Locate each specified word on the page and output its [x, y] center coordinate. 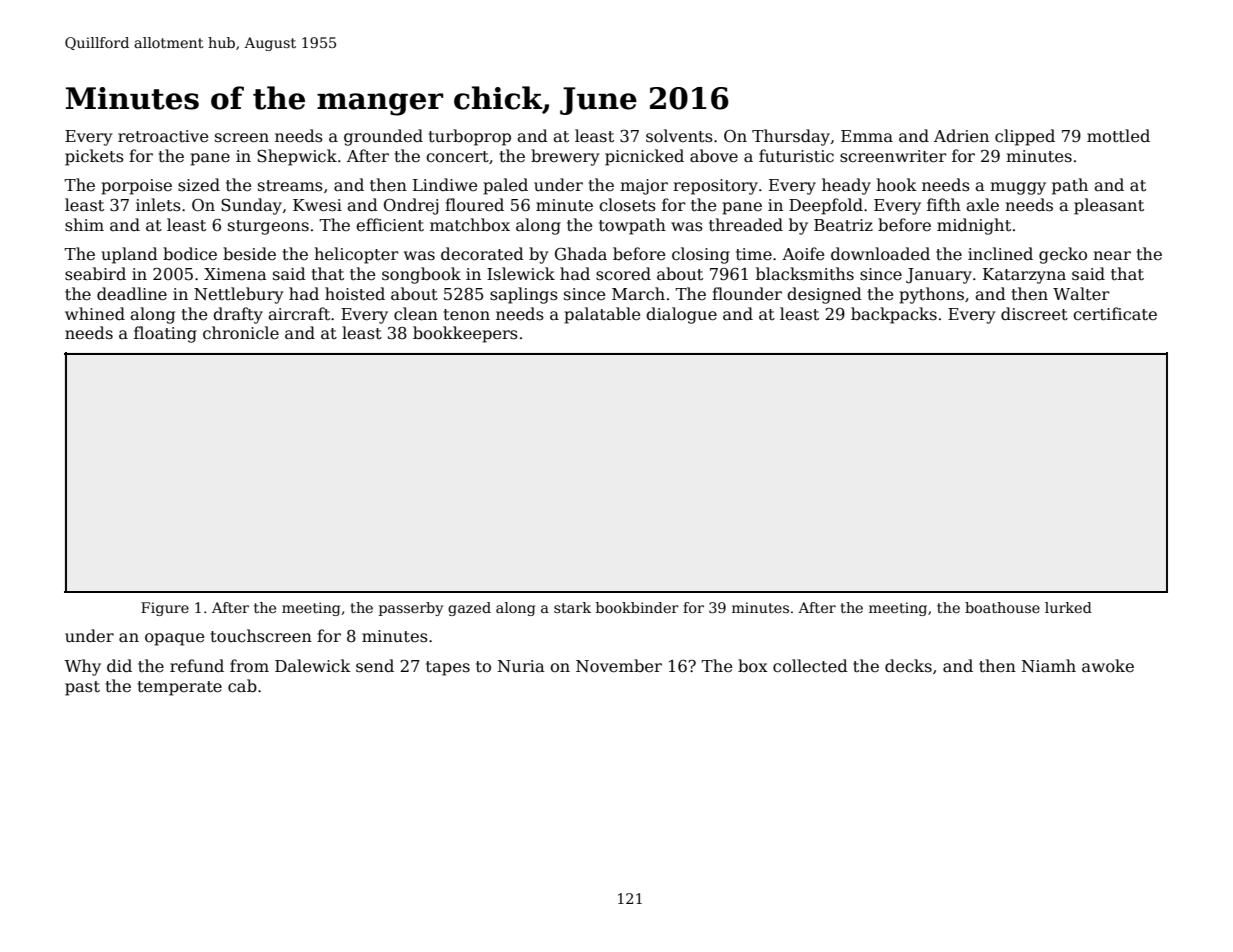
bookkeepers [465, 334]
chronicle [241, 333]
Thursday [791, 137]
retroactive [163, 136]
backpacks [894, 315]
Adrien [961, 136]
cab [242, 686]
